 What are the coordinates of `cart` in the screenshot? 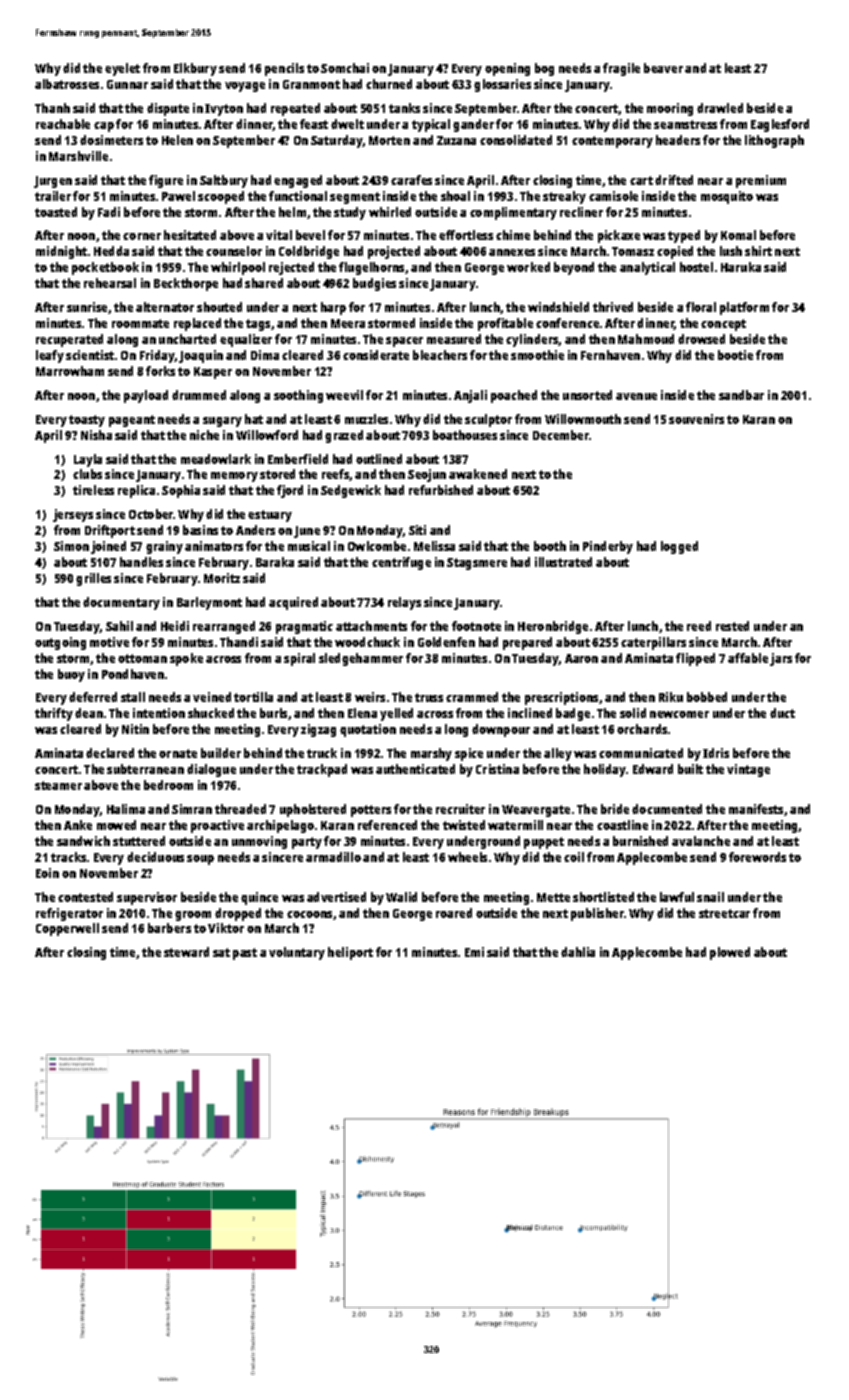 It's located at (641, 180).
